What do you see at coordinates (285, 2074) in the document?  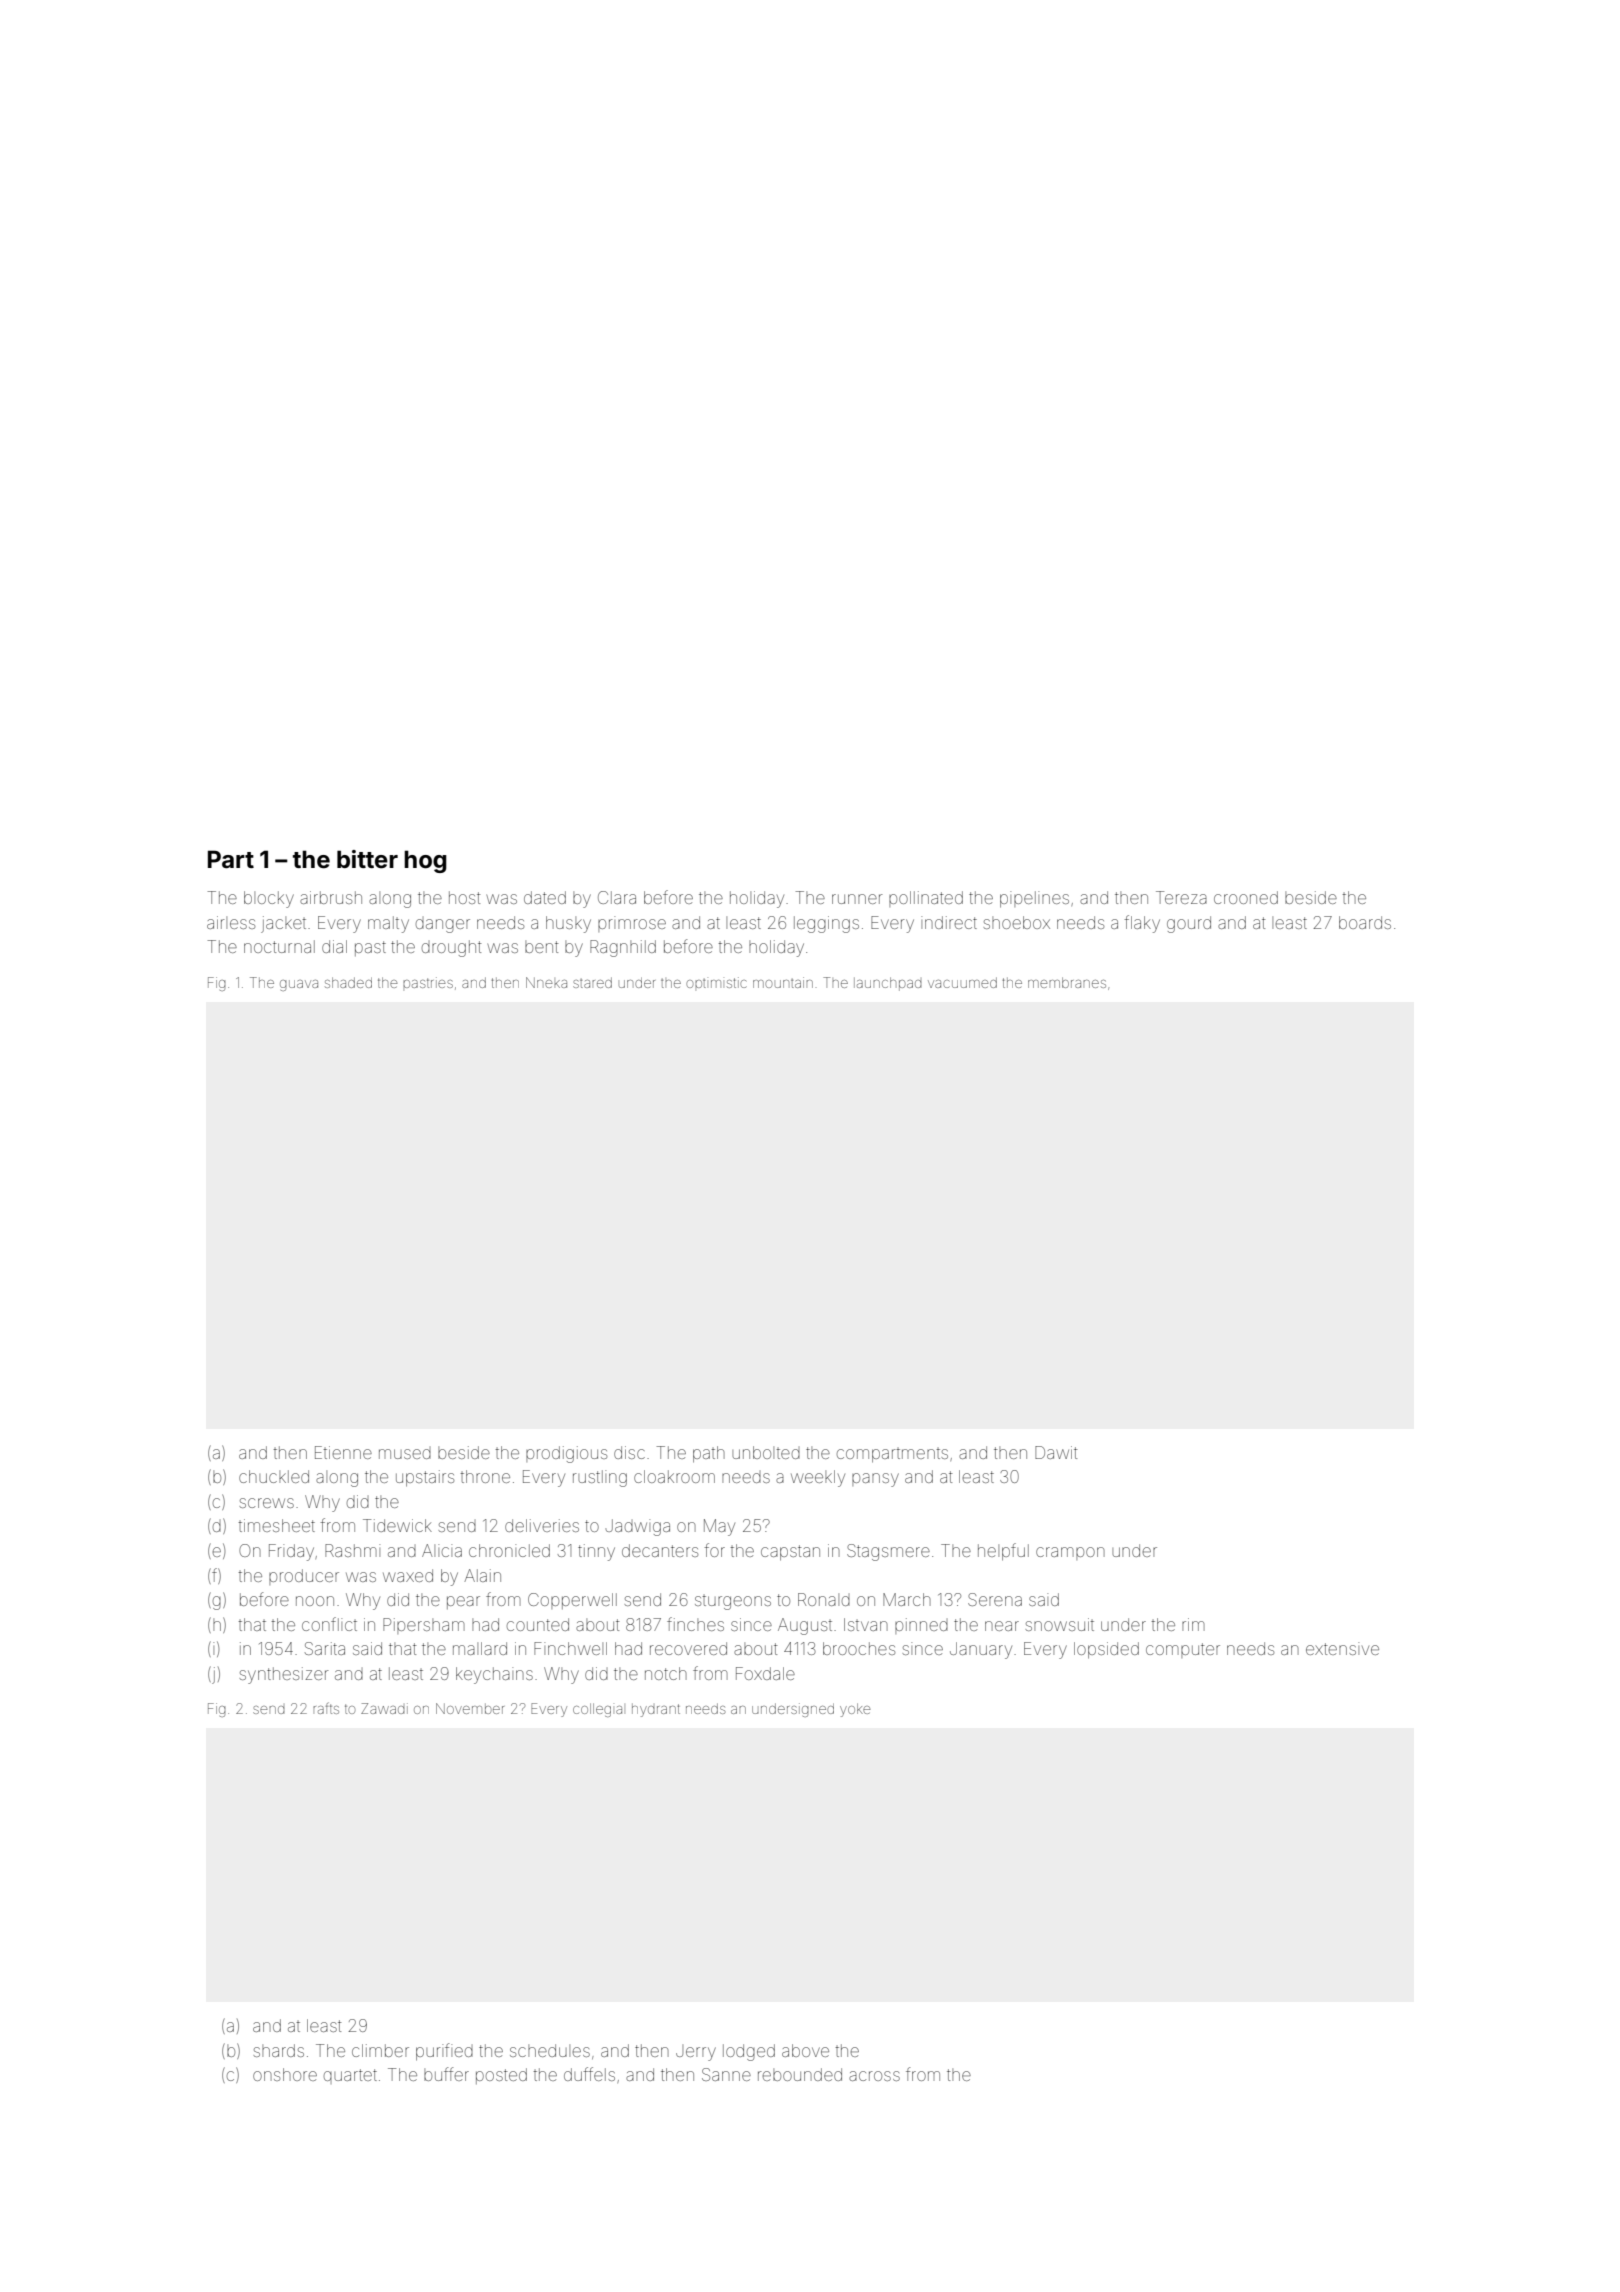 I see `onshore` at bounding box center [285, 2074].
